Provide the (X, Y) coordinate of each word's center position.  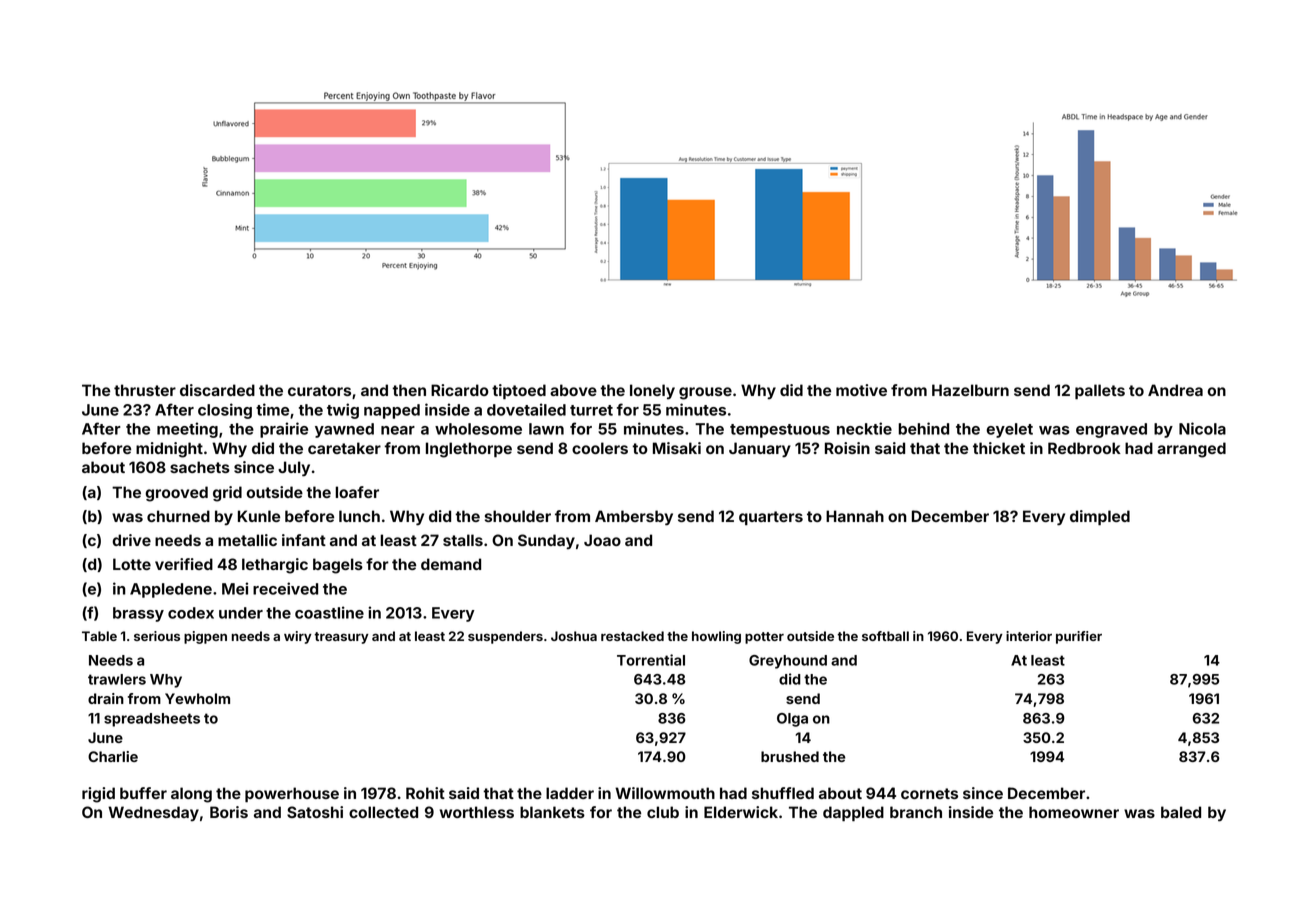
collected (383, 812)
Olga (792, 720)
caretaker (344, 448)
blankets (552, 812)
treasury (341, 638)
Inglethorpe (469, 450)
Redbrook (1084, 448)
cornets (929, 793)
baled (1181, 812)
